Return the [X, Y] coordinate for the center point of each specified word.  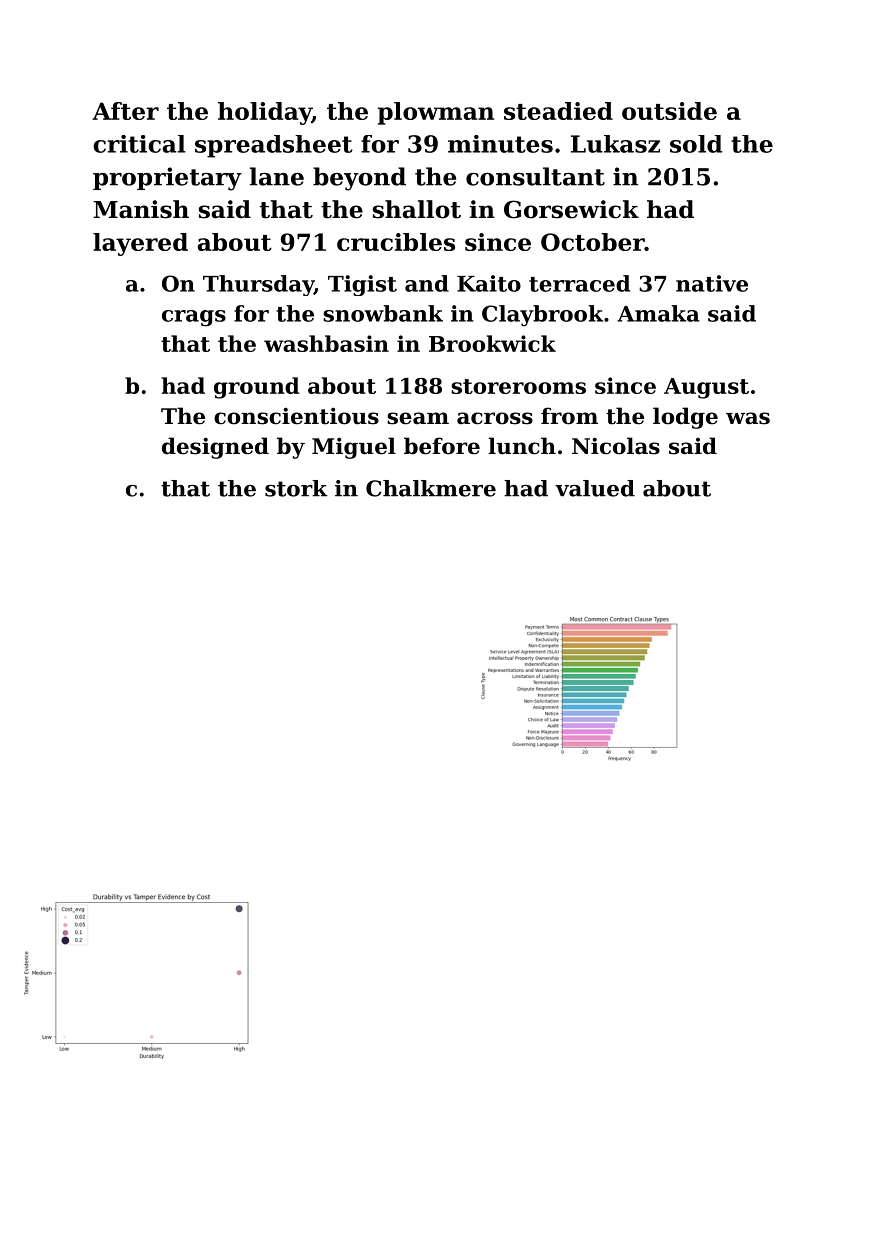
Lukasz [615, 144]
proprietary [167, 179]
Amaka [658, 313]
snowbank [383, 313]
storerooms [518, 386]
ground [256, 388]
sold [696, 144]
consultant [535, 176]
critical [139, 144]
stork [296, 488]
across [495, 418]
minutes [500, 144]
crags [194, 318]
